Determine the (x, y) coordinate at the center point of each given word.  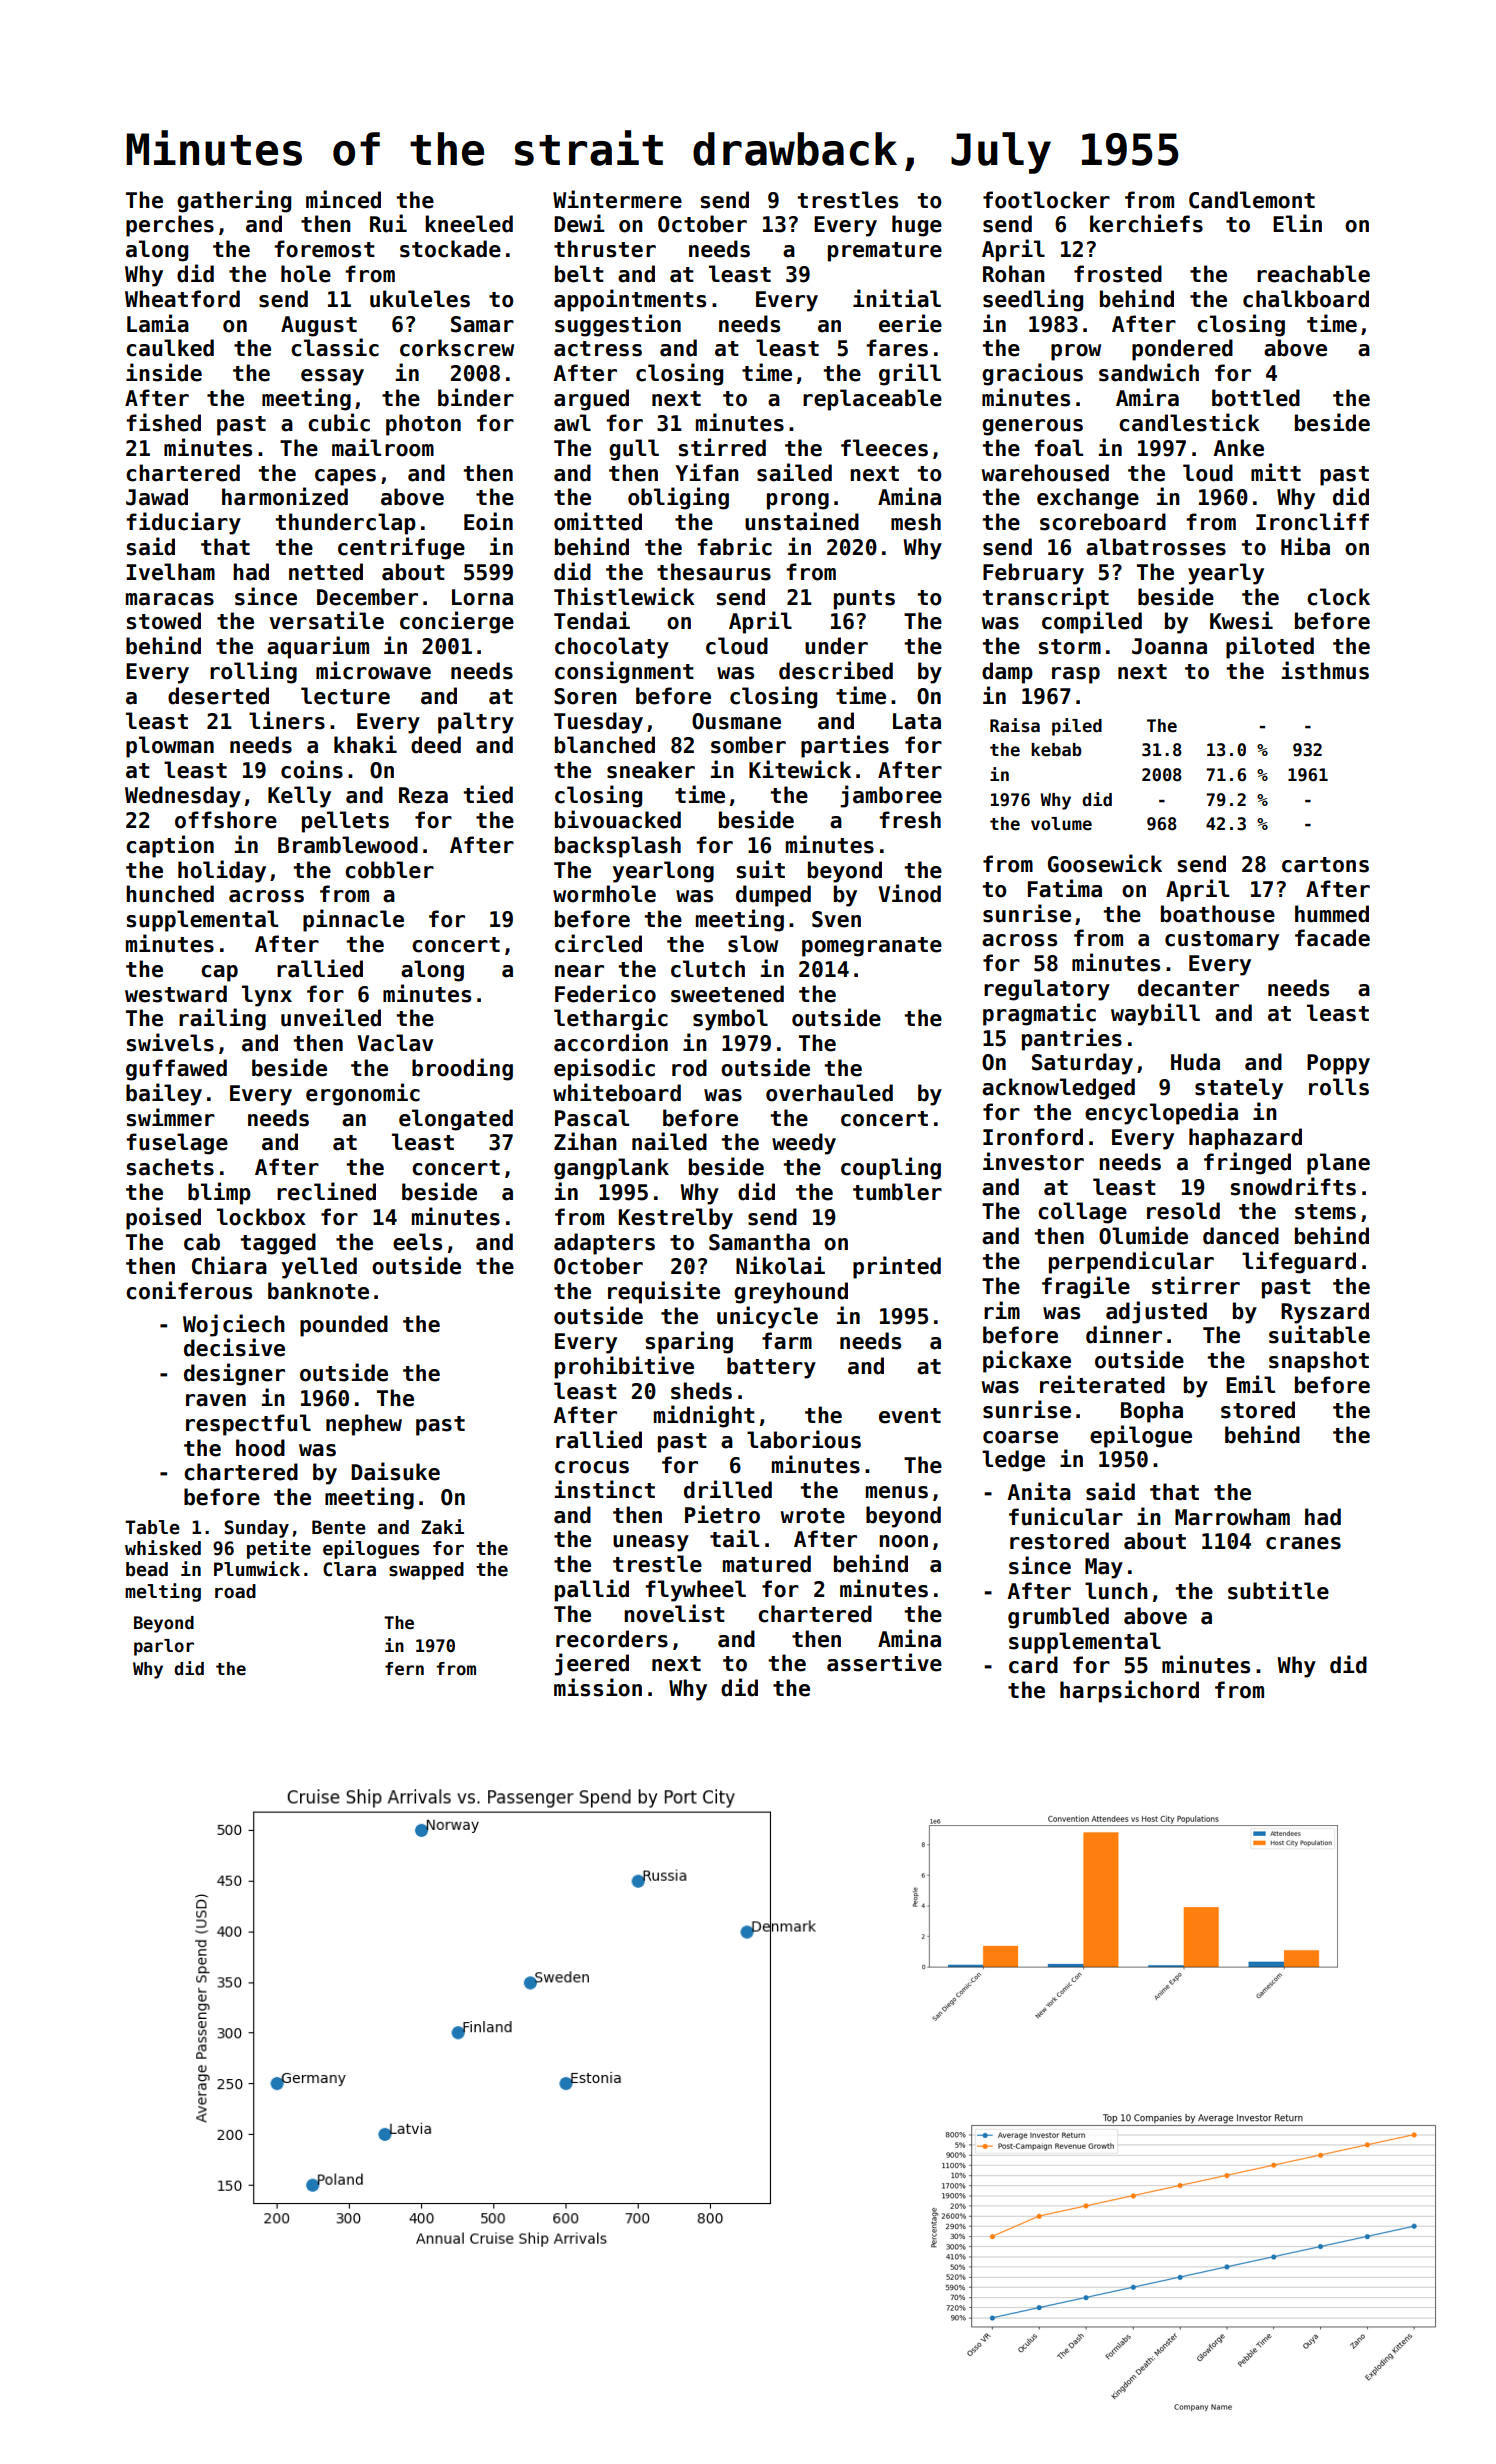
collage (1082, 1213)
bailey (164, 1094)
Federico (605, 993)
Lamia (158, 323)
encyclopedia (1161, 1113)
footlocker (1046, 200)
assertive (884, 1662)
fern (404, 1669)
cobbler (389, 870)
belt (579, 274)
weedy (804, 1144)
